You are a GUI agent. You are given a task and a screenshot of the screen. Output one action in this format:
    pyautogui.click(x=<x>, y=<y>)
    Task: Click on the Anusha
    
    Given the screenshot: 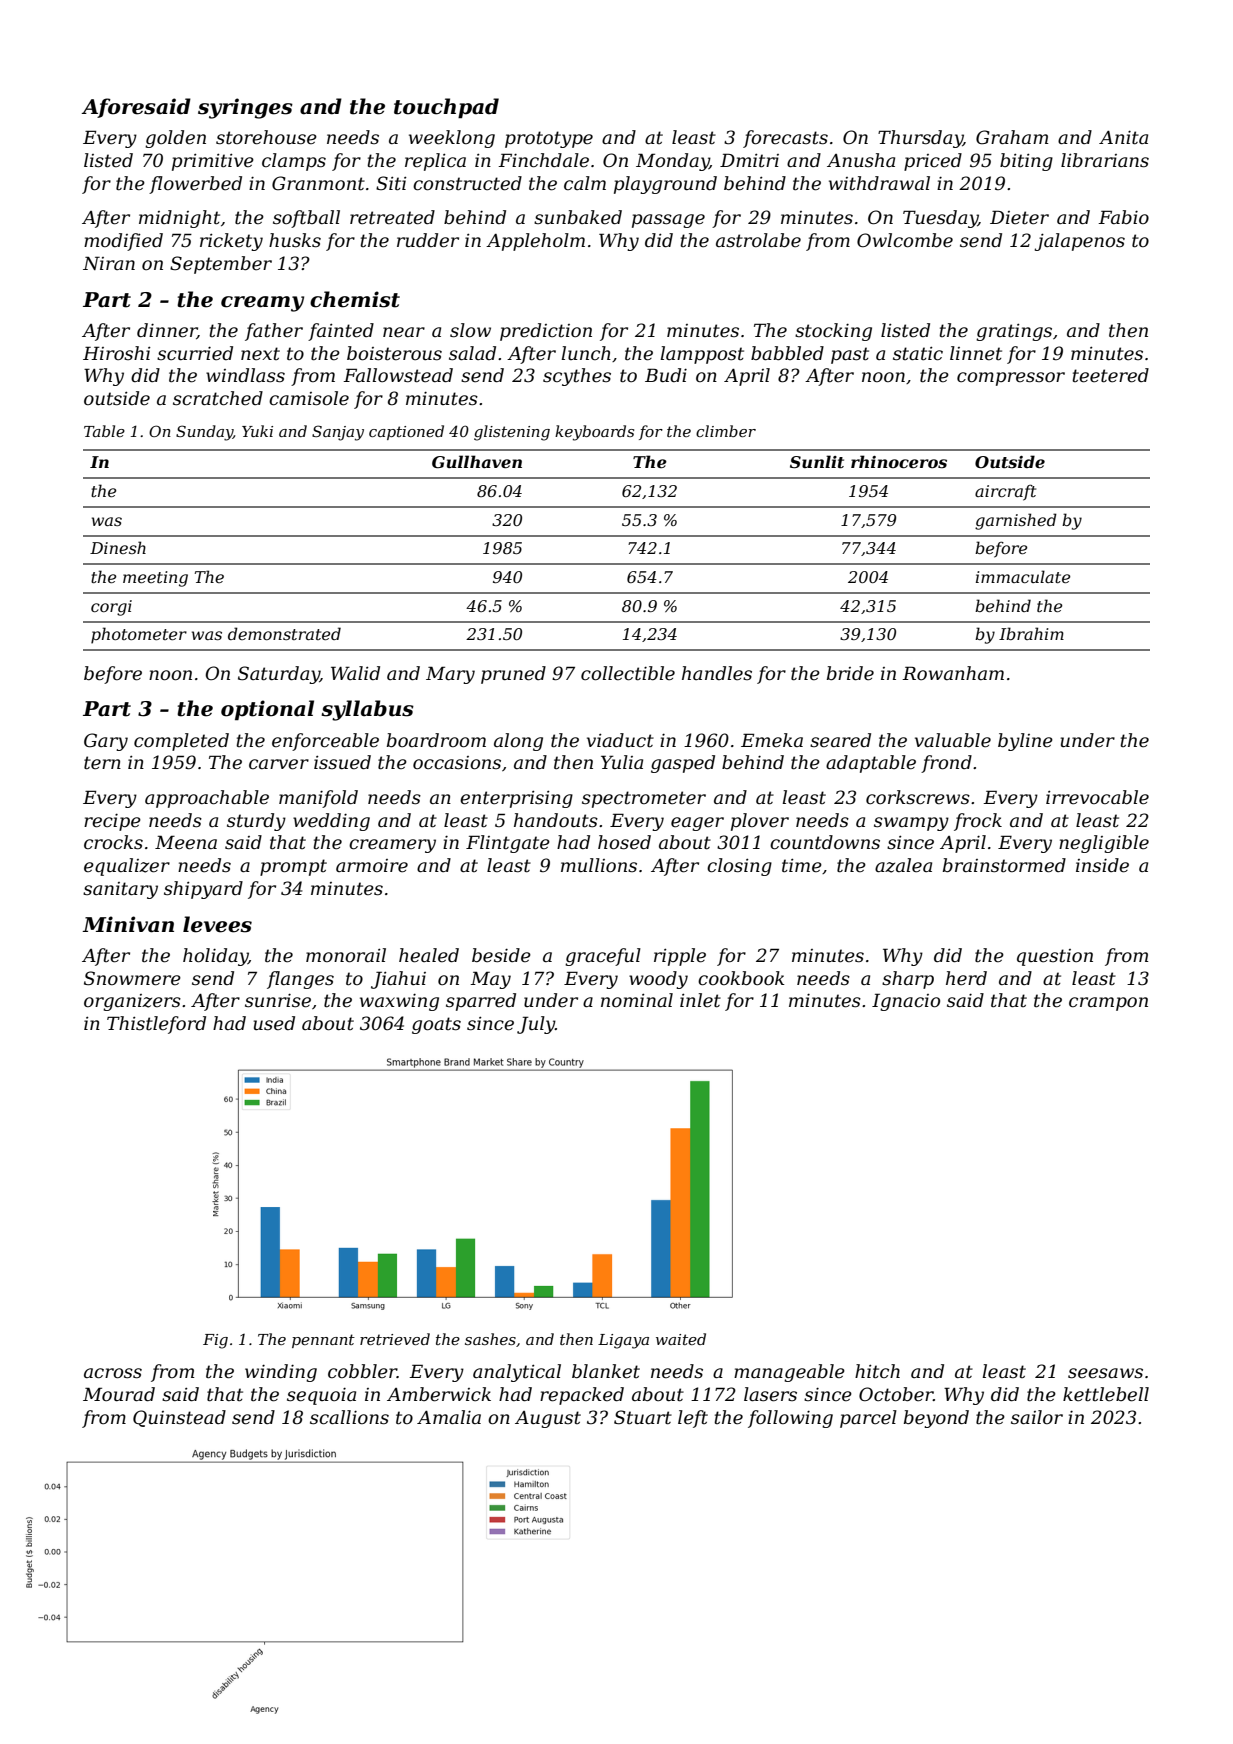 What is the action you would take?
    pyautogui.click(x=861, y=160)
